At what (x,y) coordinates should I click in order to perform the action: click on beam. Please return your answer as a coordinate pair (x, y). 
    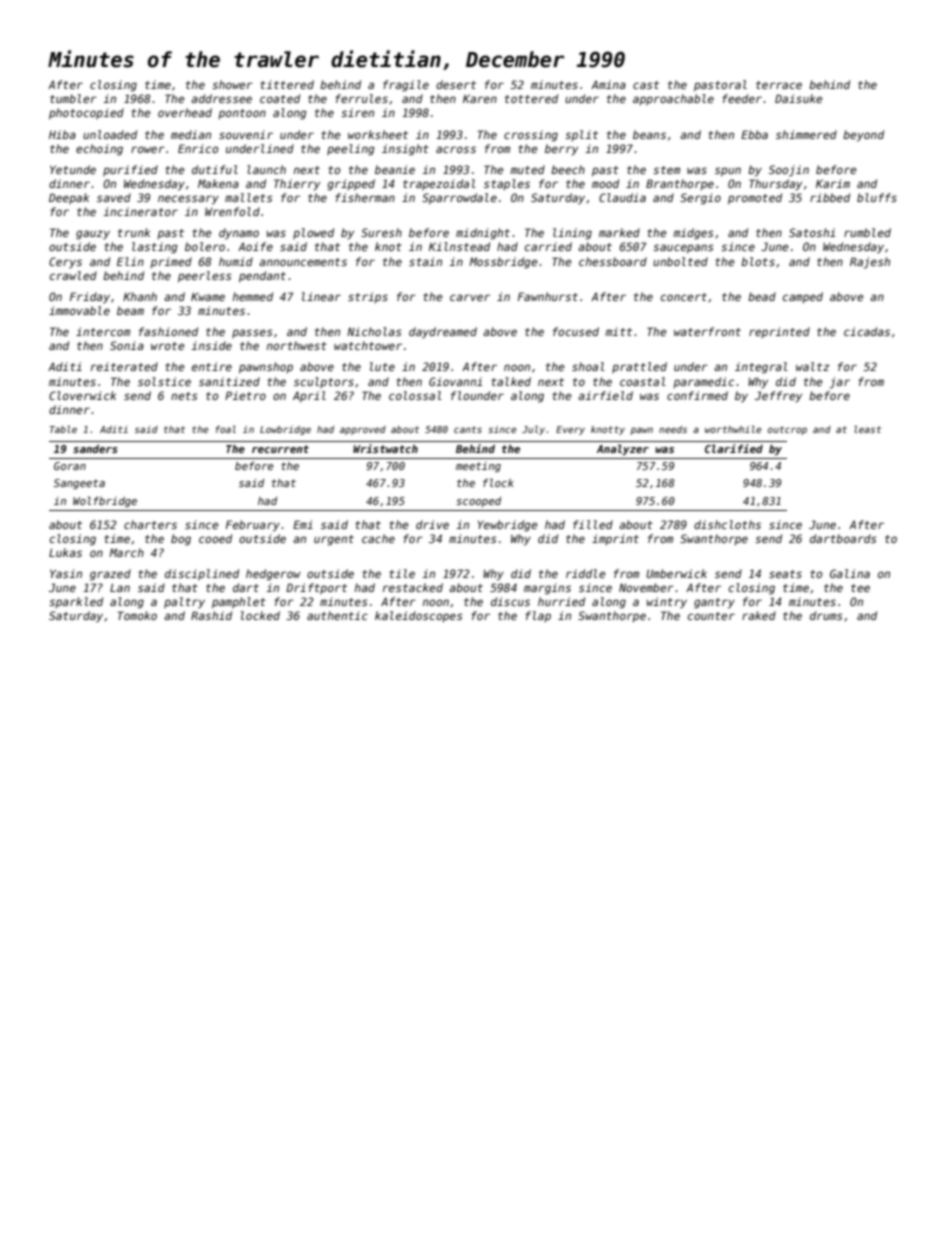
    Looking at the image, I should click on (130, 310).
